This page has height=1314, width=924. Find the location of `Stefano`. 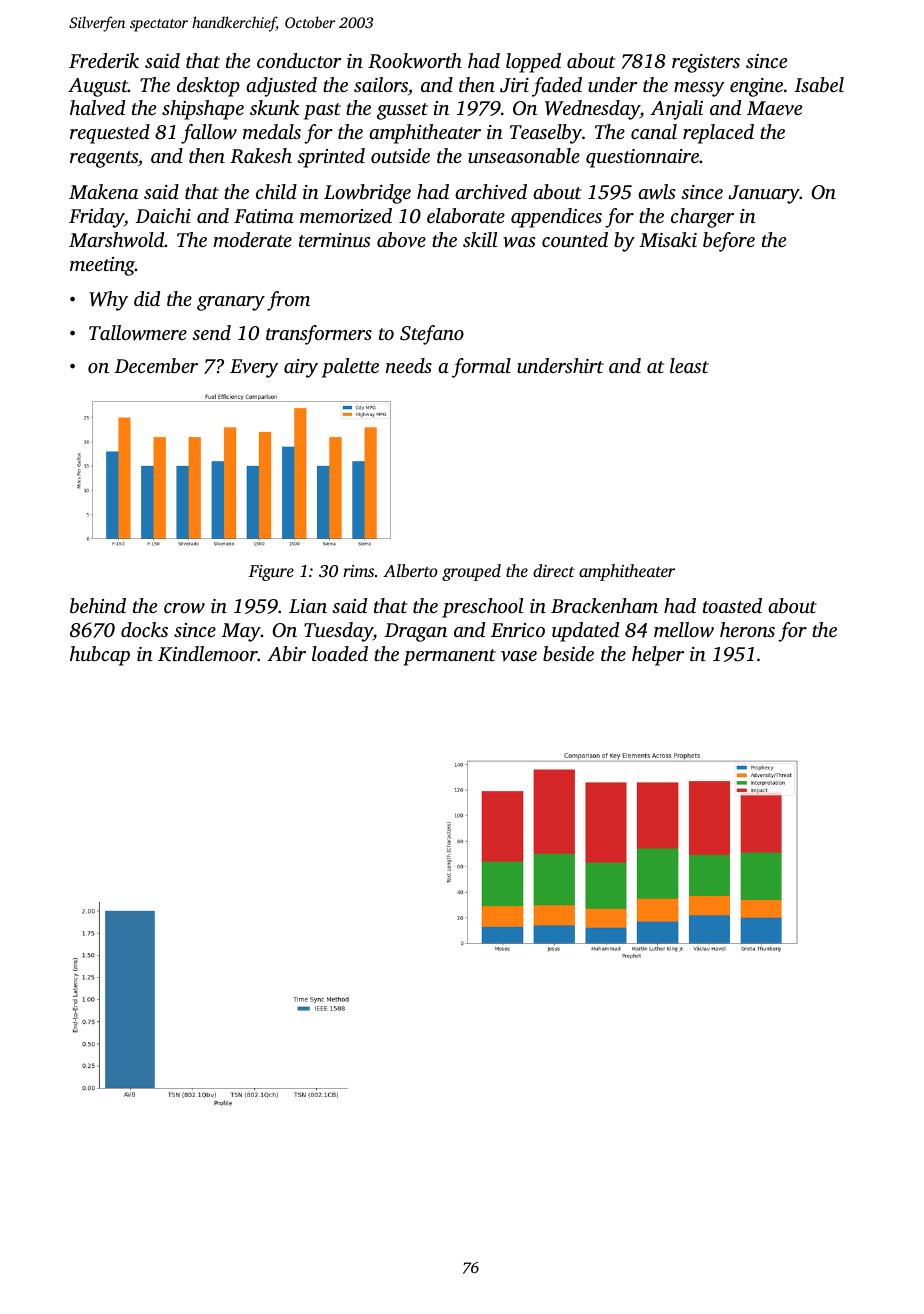

Stefano is located at coordinates (432, 335).
